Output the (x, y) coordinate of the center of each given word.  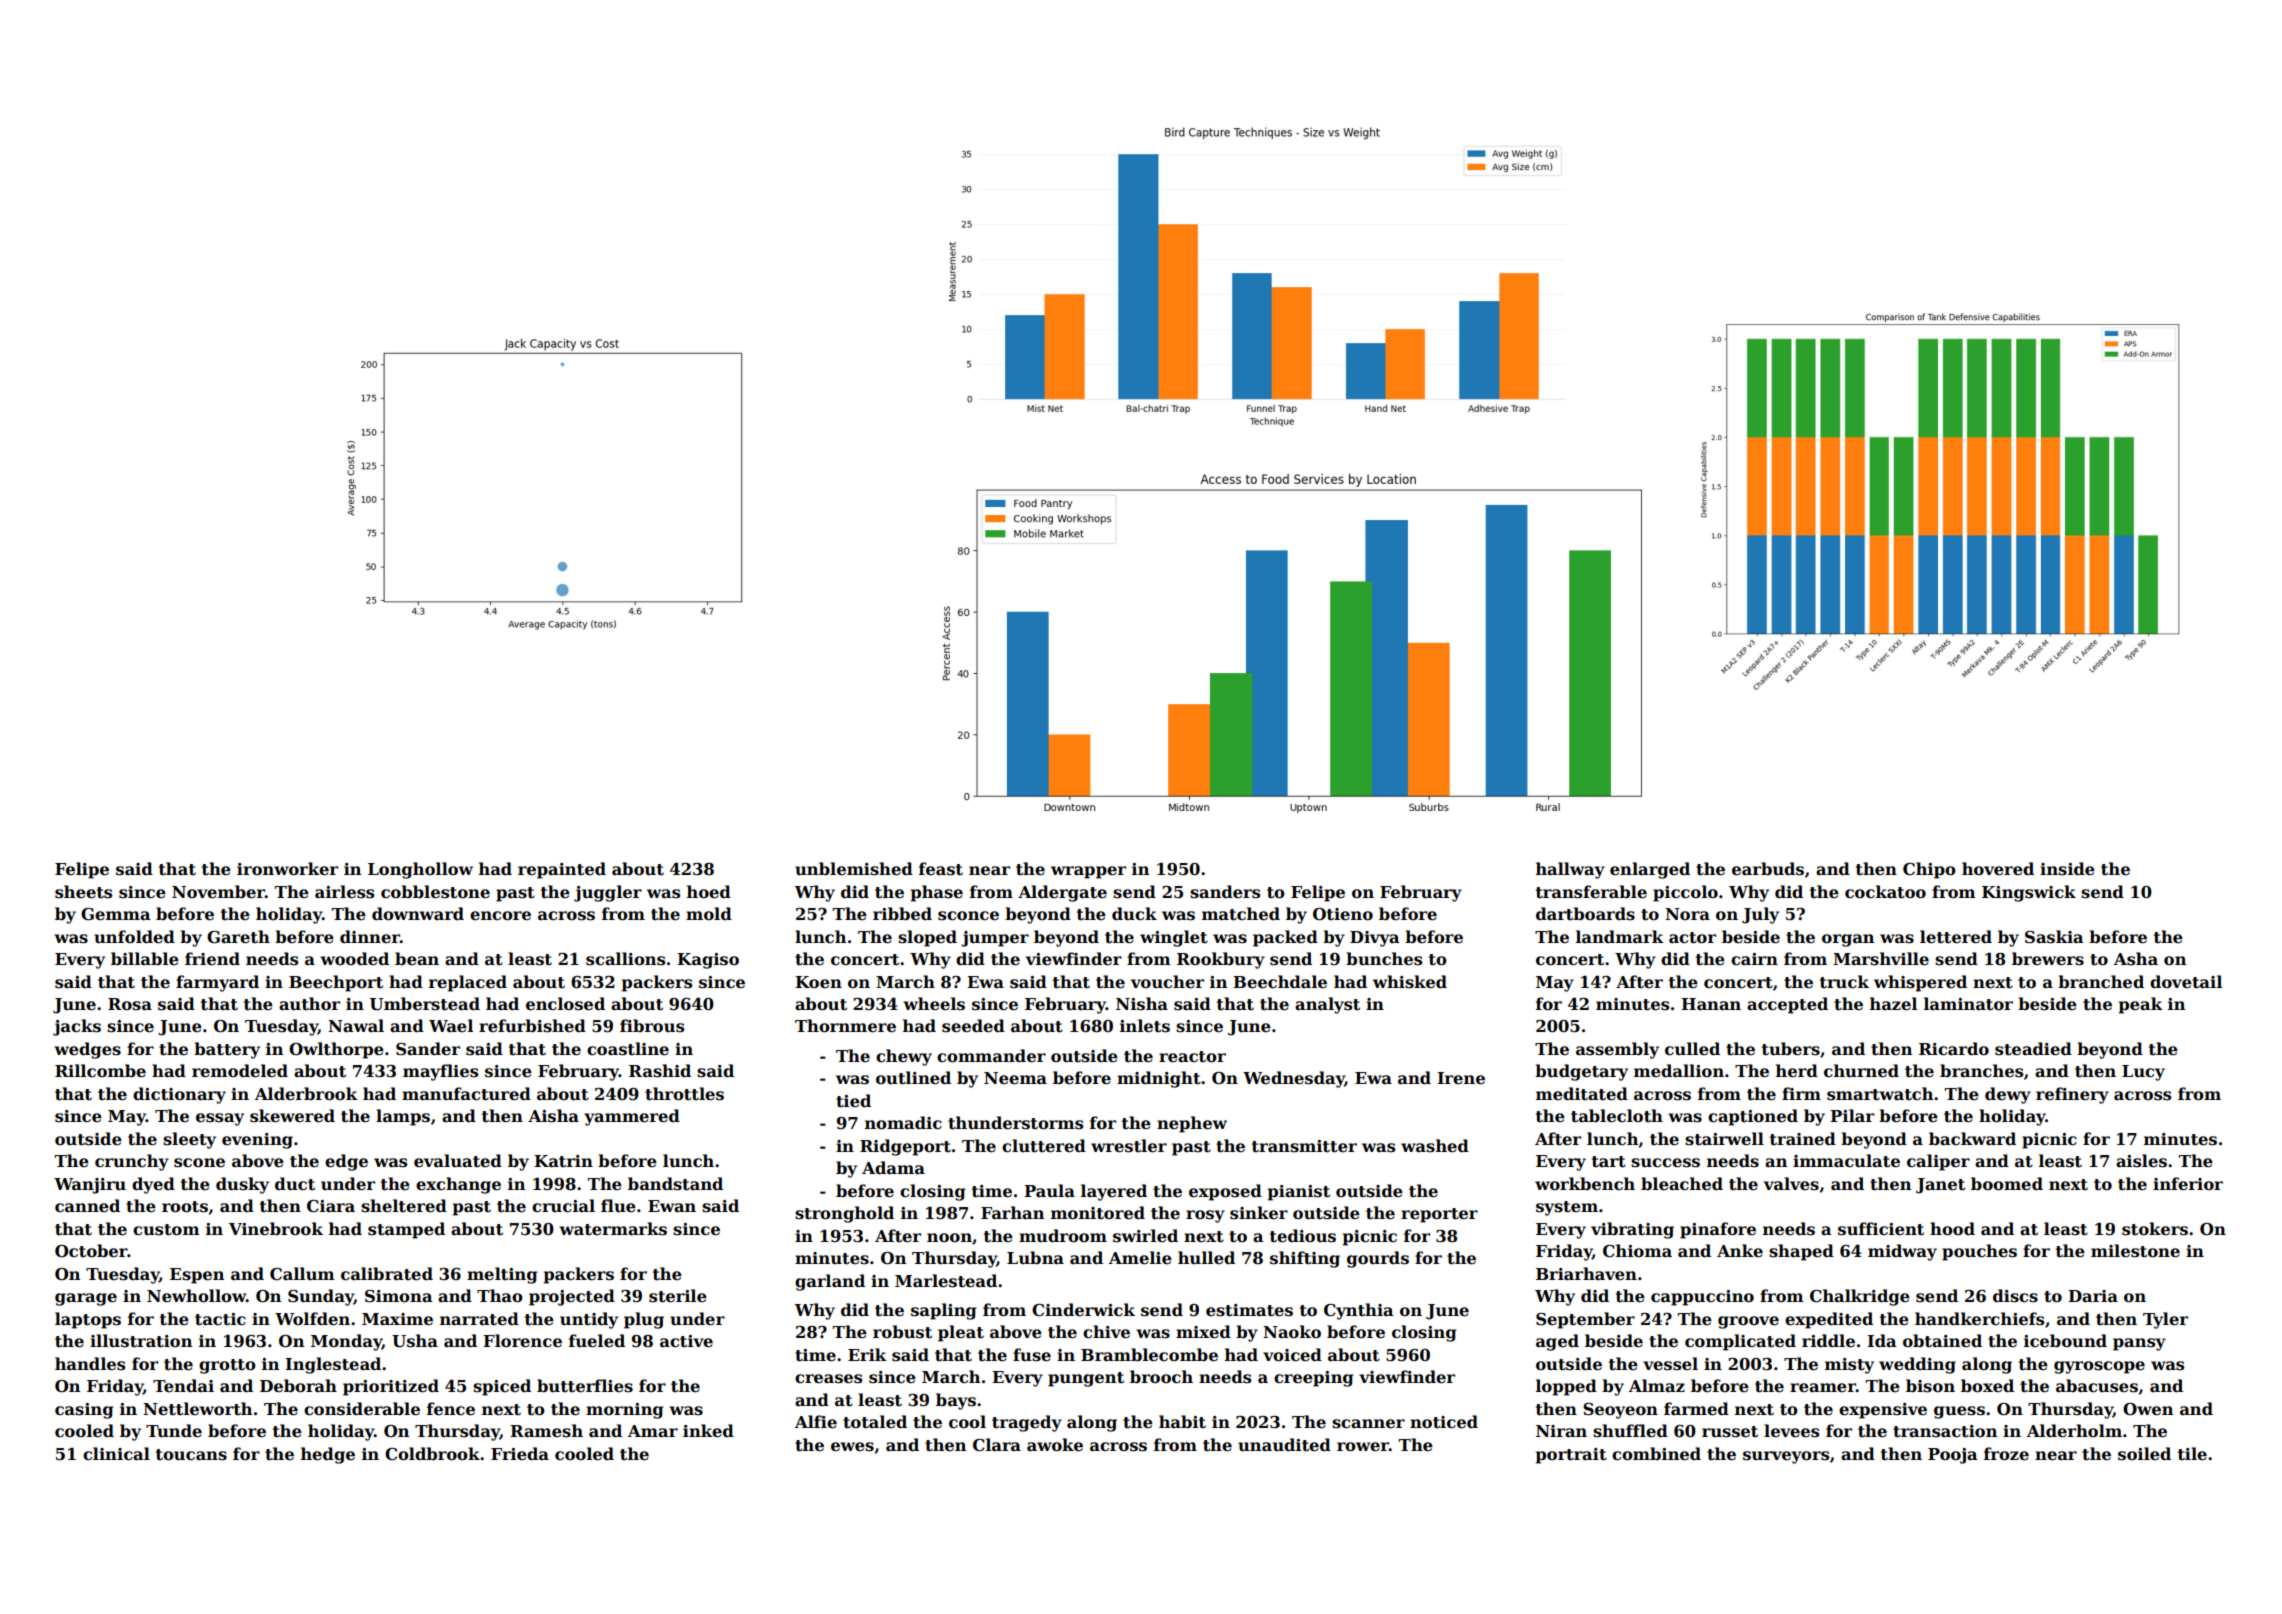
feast (941, 869)
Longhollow (420, 870)
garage (86, 1299)
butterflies (585, 1386)
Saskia (2054, 937)
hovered (1998, 869)
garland (830, 1282)
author (309, 1004)
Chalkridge (1860, 1297)
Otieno (1343, 914)
